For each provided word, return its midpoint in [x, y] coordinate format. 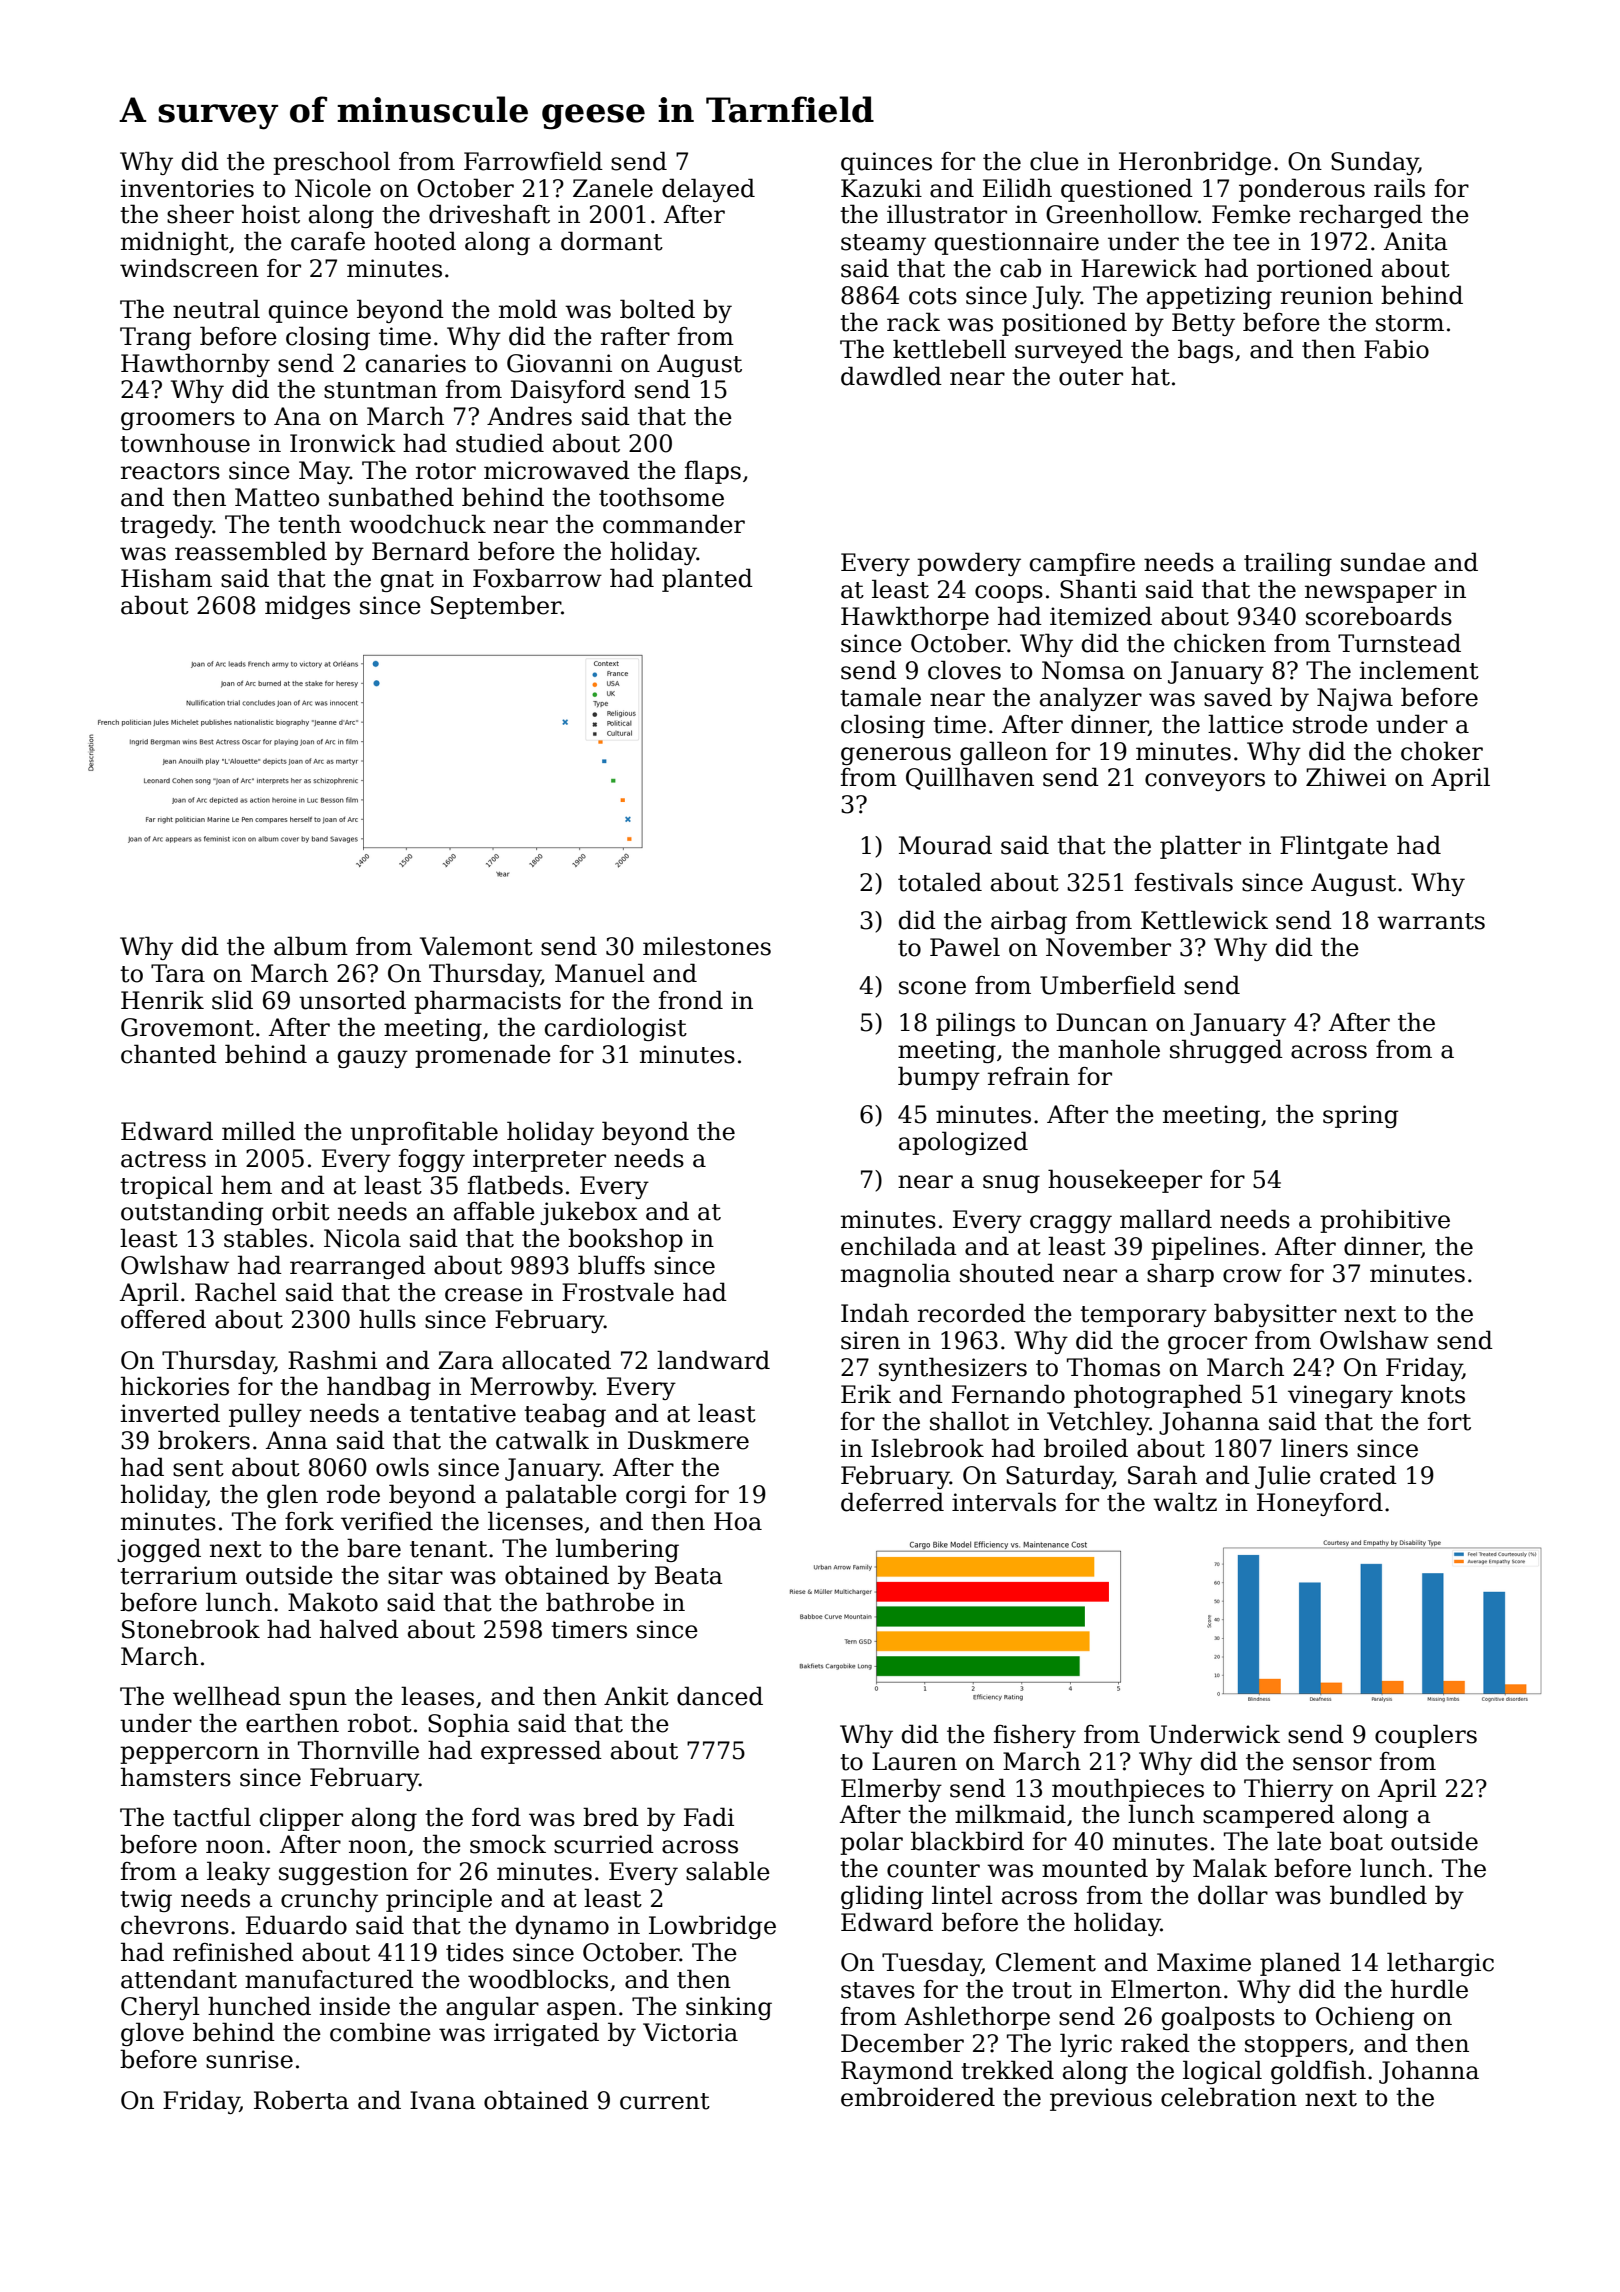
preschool [331, 163]
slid [232, 1000]
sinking [729, 2008]
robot [380, 1723]
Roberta [301, 2100]
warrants [1431, 921]
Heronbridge [1195, 163]
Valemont [476, 946]
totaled [940, 882]
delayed [708, 190]
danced [720, 1696]
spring [1360, 1116]
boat [1356, 1841]
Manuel [600, 973]
